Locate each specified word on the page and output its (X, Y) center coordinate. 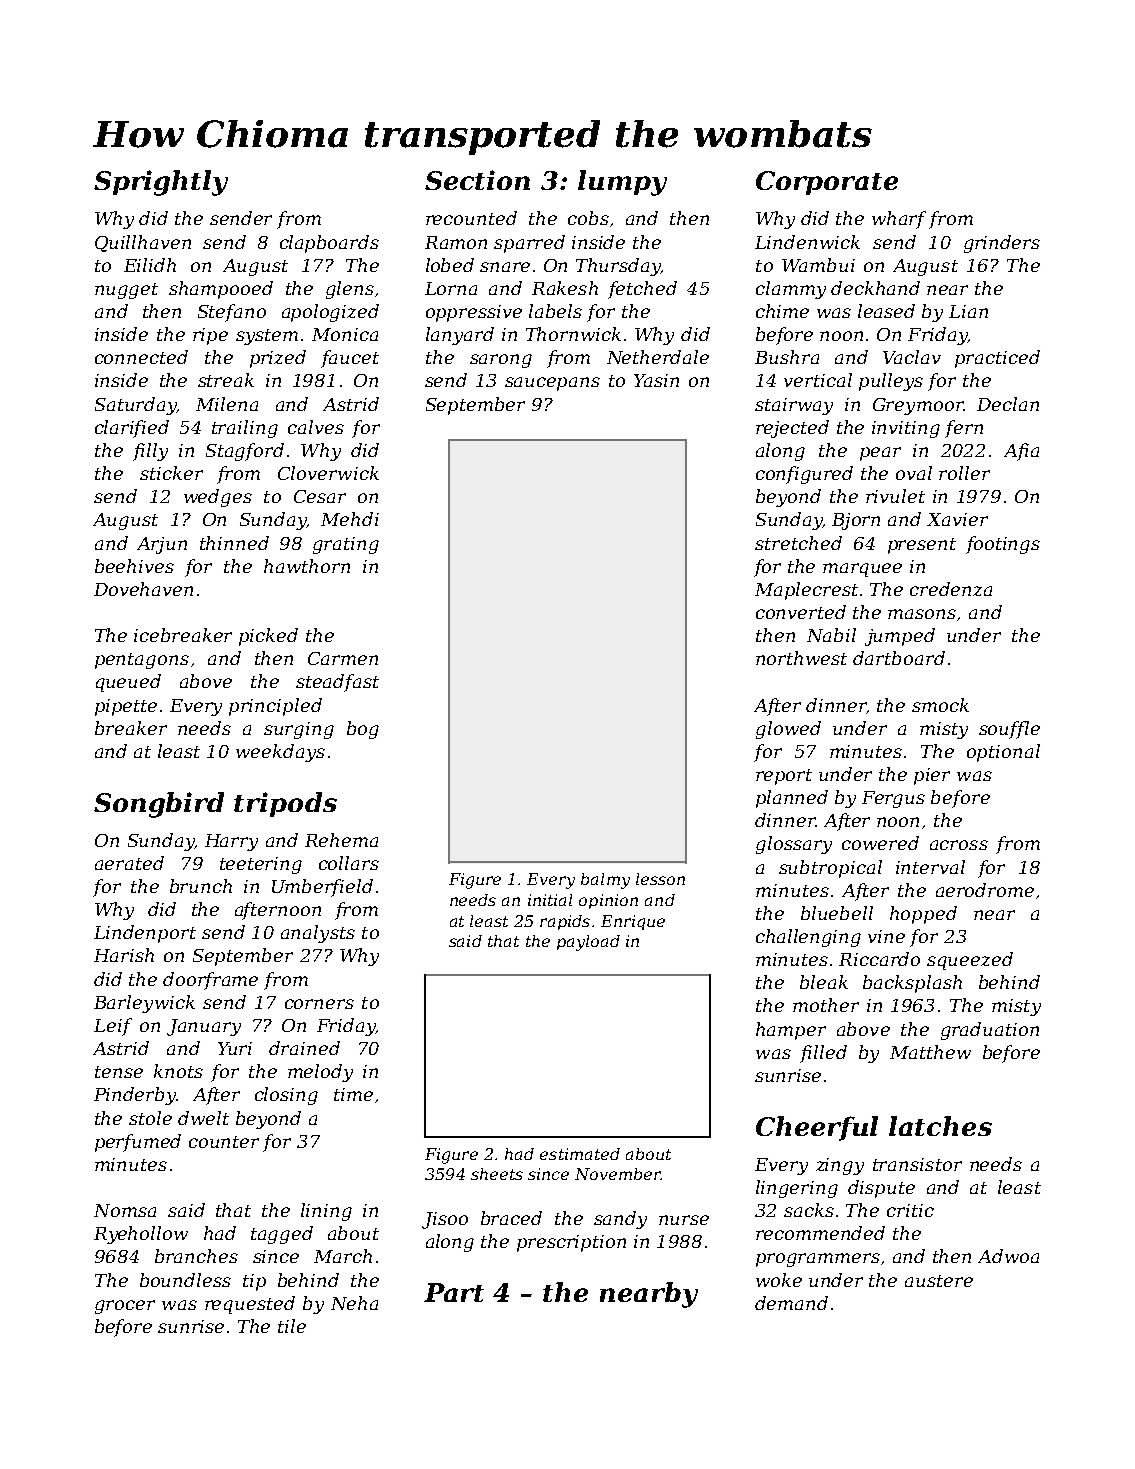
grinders (1002, 244)
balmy (605, 881)
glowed (788, 730)
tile (292, 1326)
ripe (210, 336)
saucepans (552, 384)
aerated (129, 863)
